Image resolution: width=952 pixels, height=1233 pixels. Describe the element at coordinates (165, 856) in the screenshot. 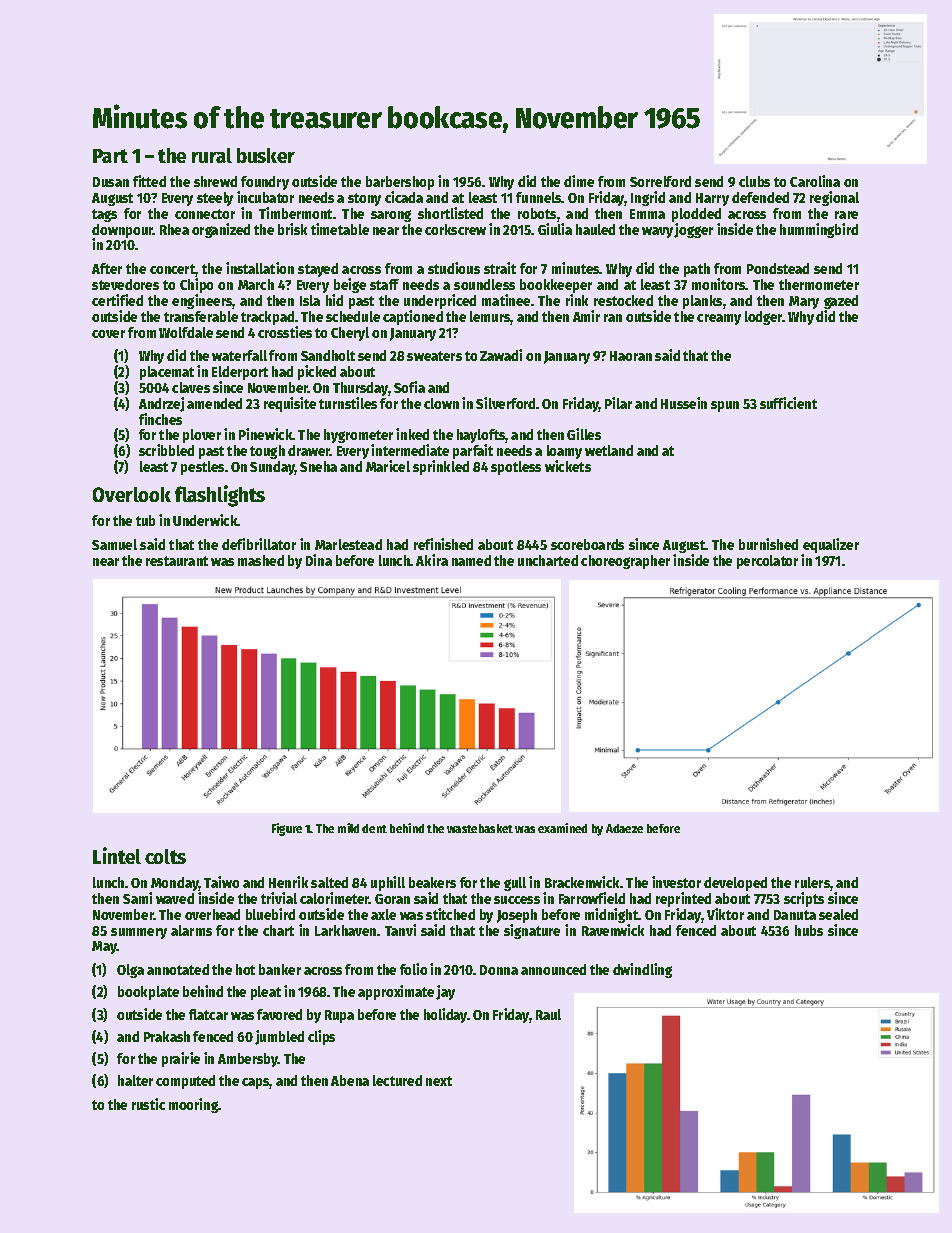

I see `colts` at that location.
